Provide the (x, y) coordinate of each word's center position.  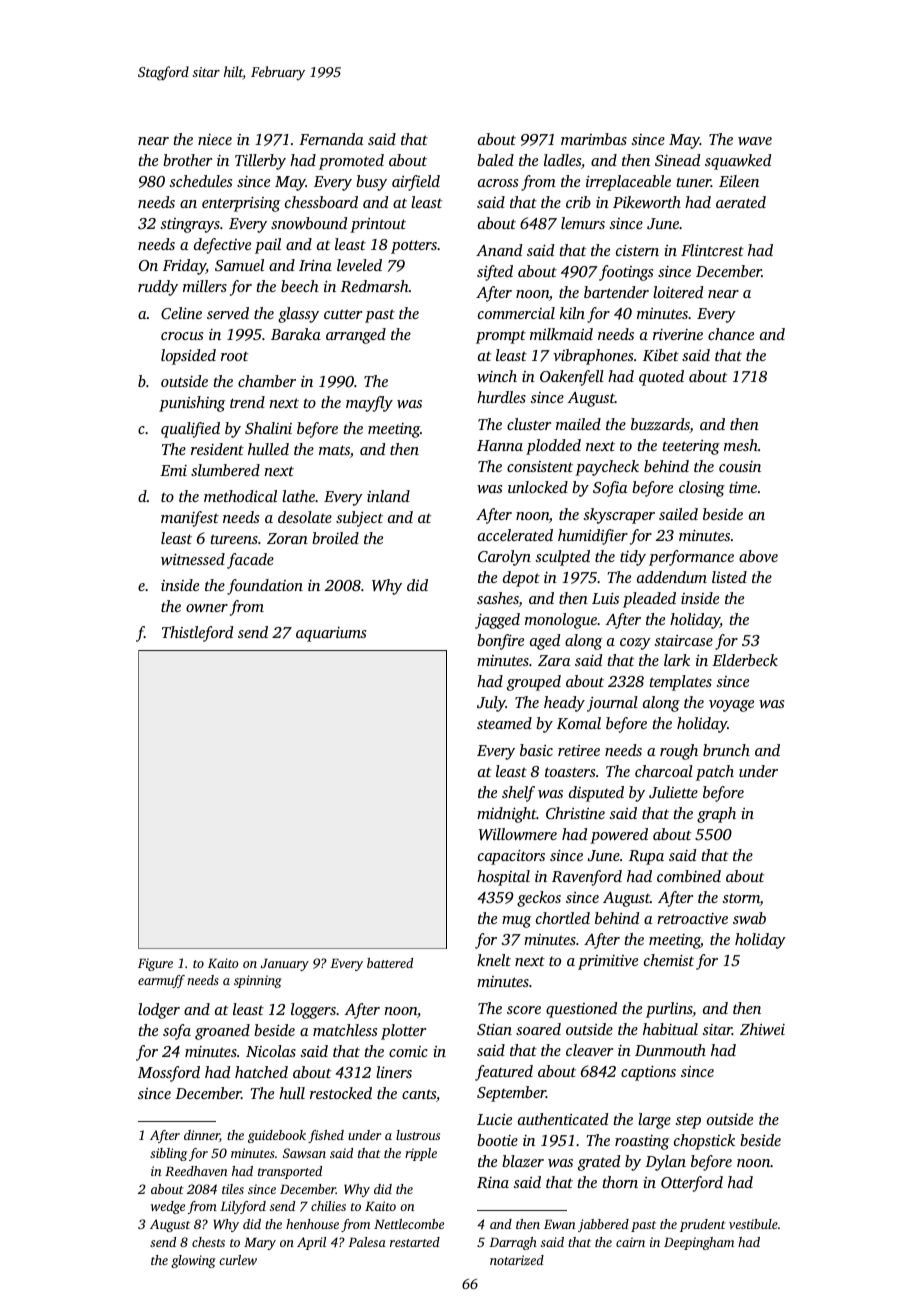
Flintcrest (712, 250)
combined (689, 876)
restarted (415, 1242)
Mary (260, 1243)
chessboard (321, 202)
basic (536, 750)
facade (250, 561)
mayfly (369, 404)
